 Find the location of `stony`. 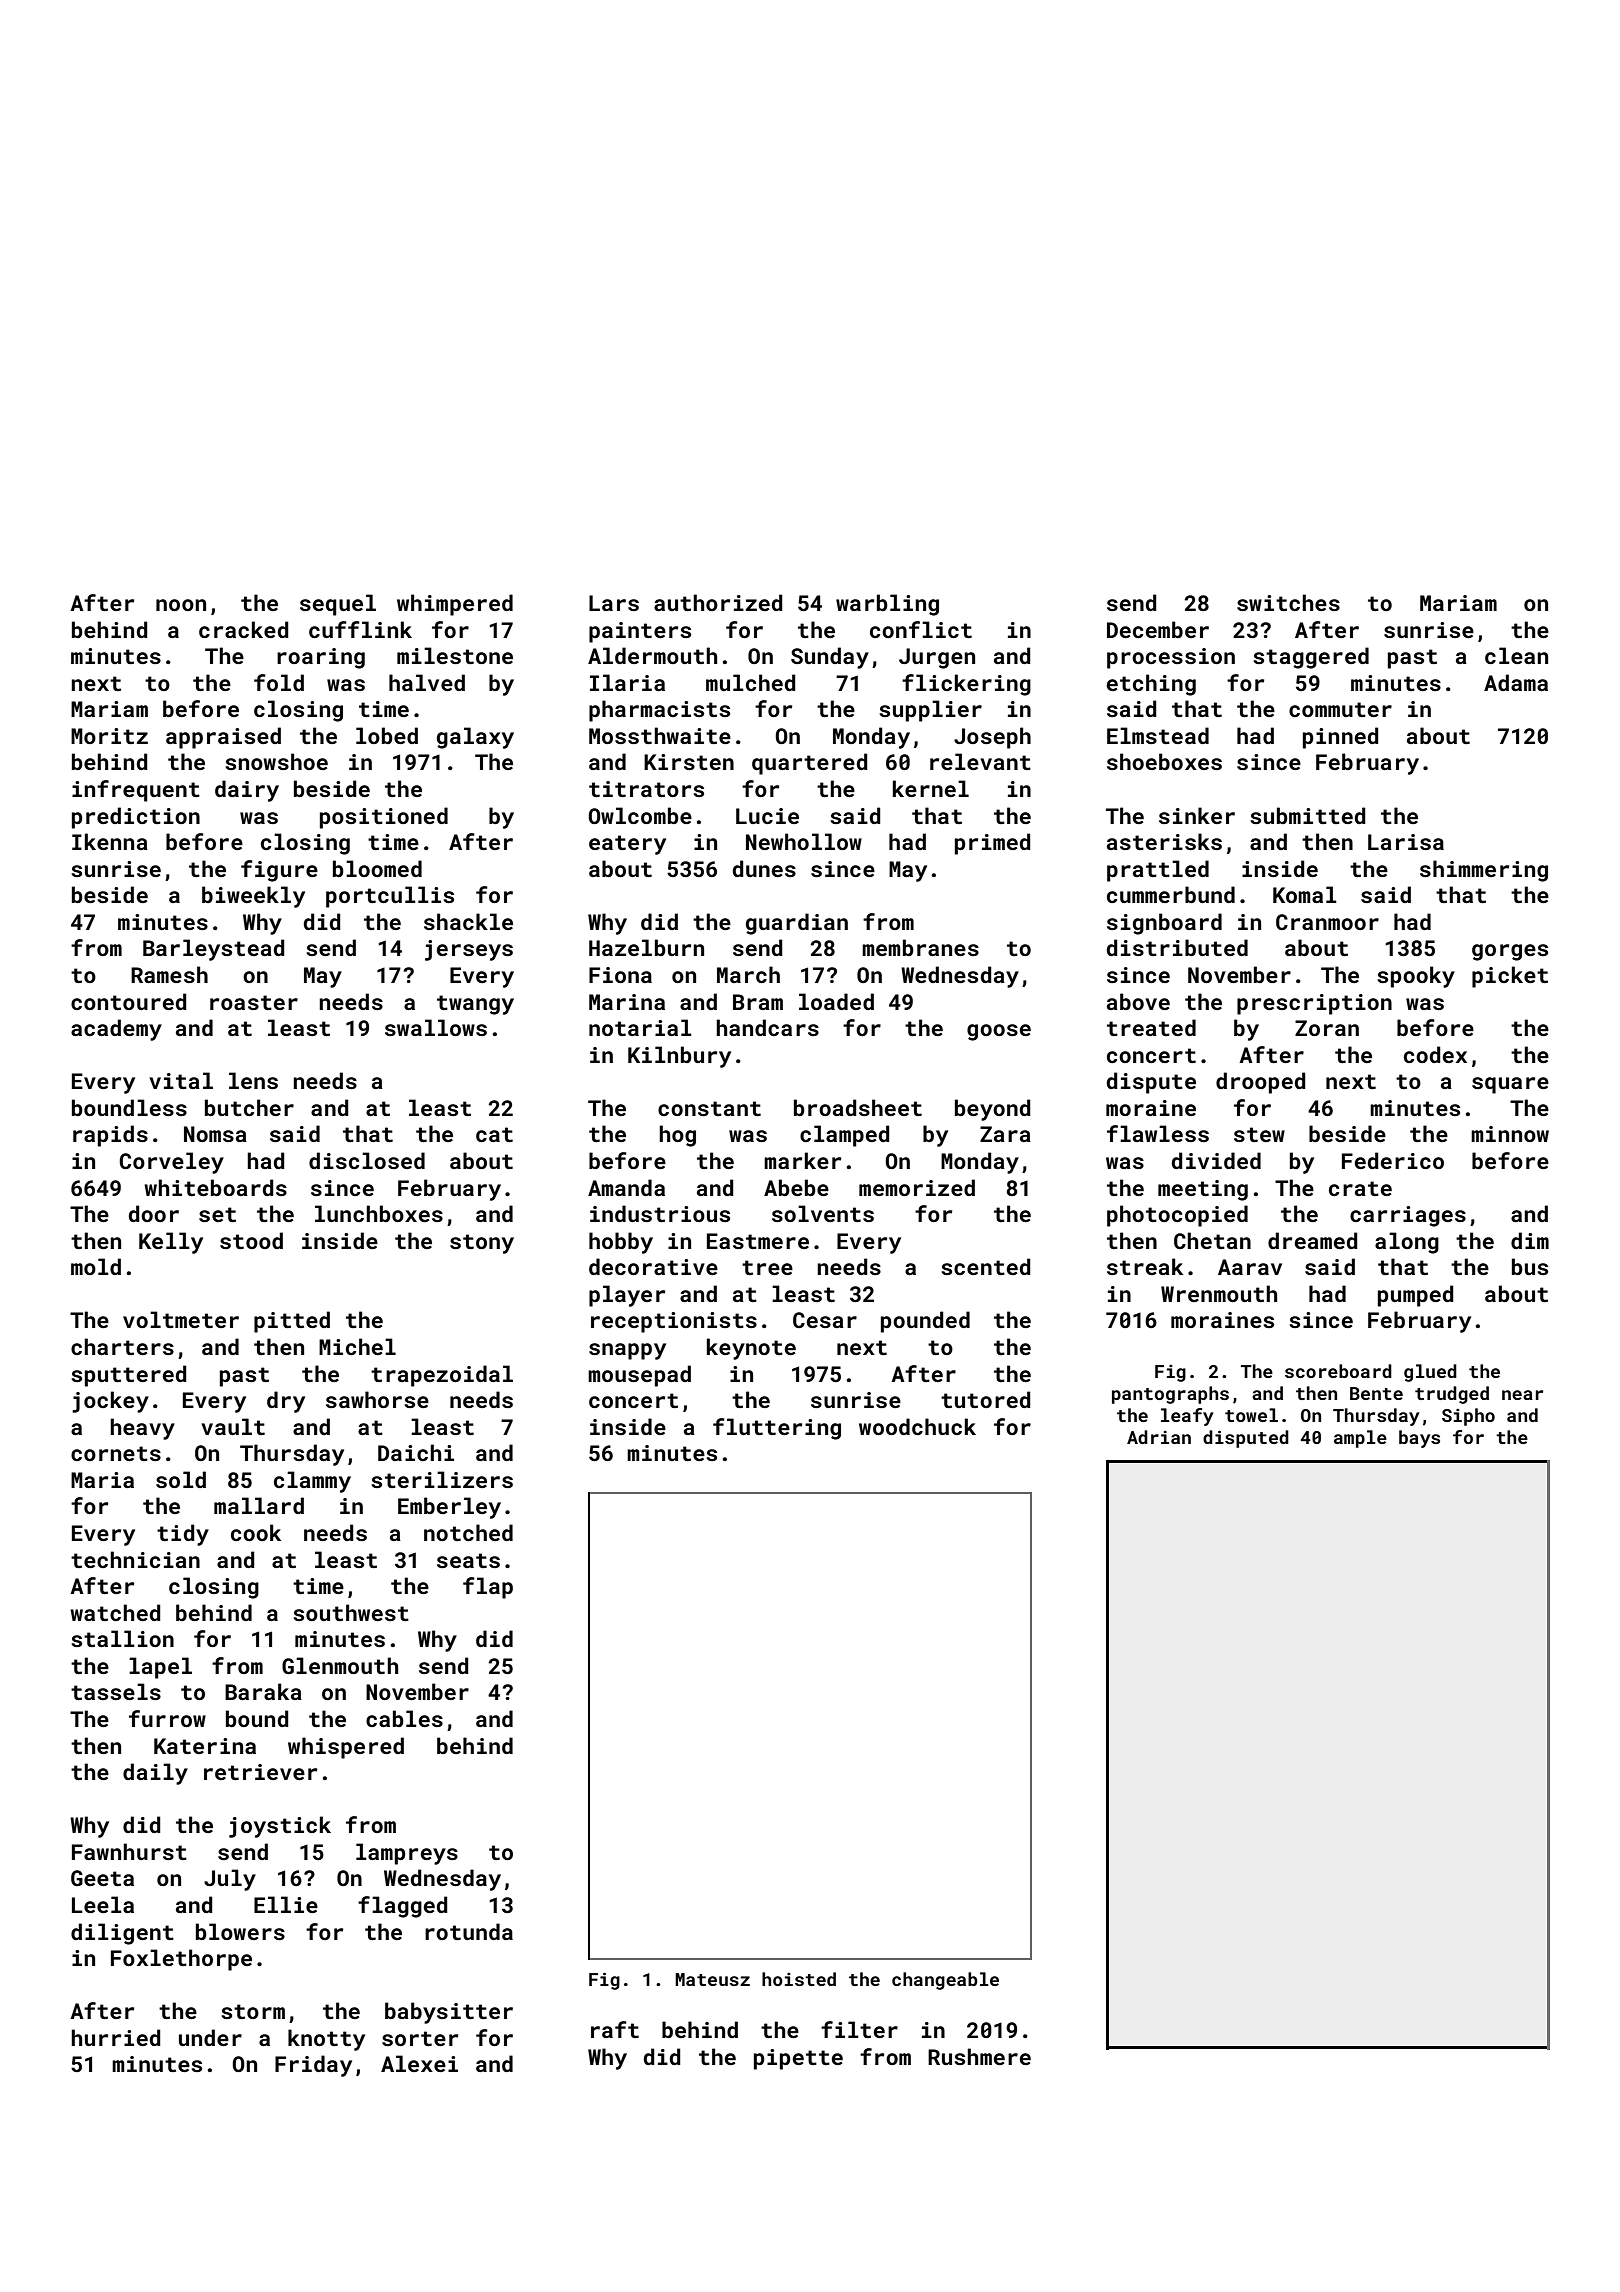

stony is located at coordinates (482, 1244).
